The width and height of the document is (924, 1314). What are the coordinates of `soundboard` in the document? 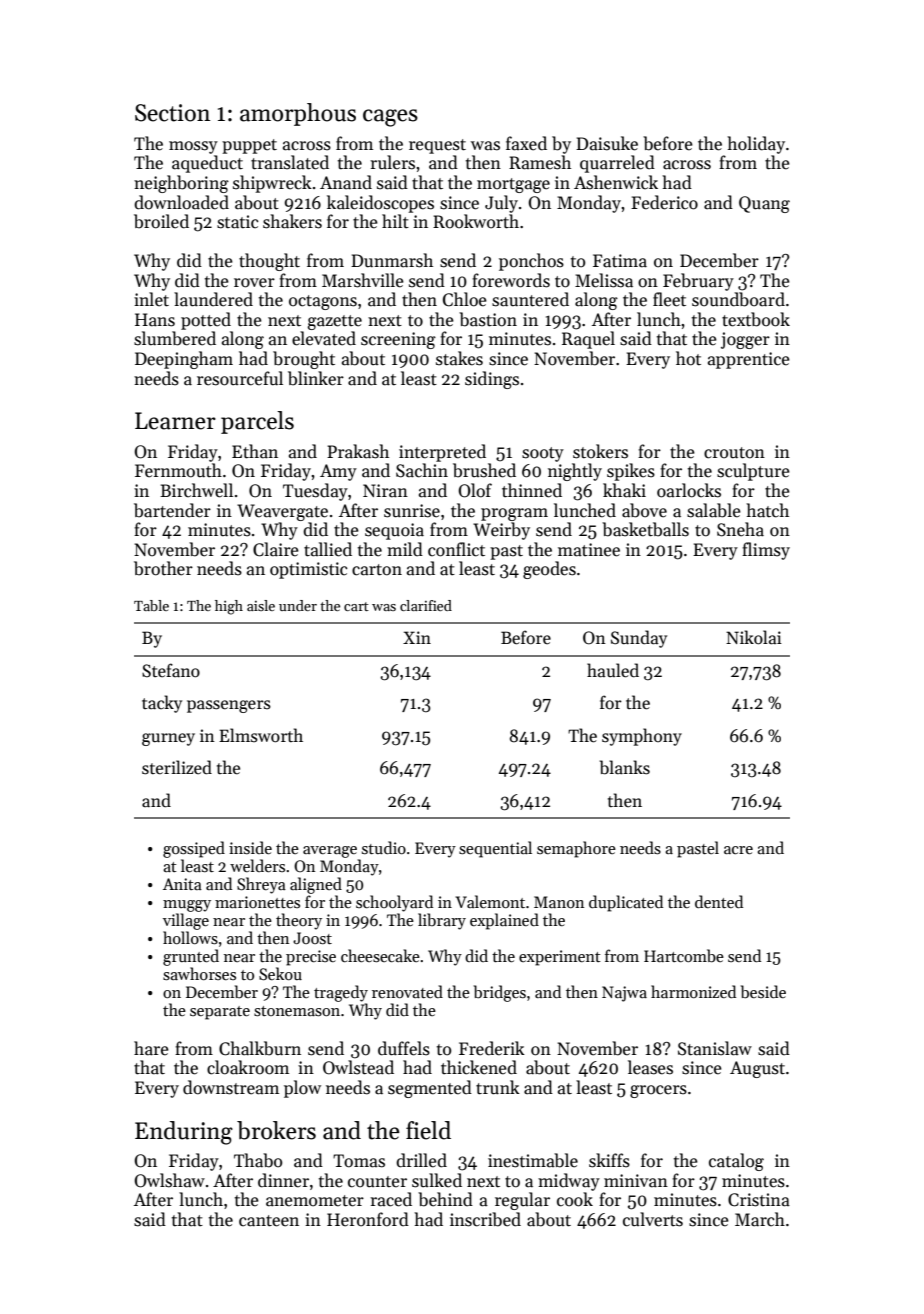 It's located at (738, 299).
